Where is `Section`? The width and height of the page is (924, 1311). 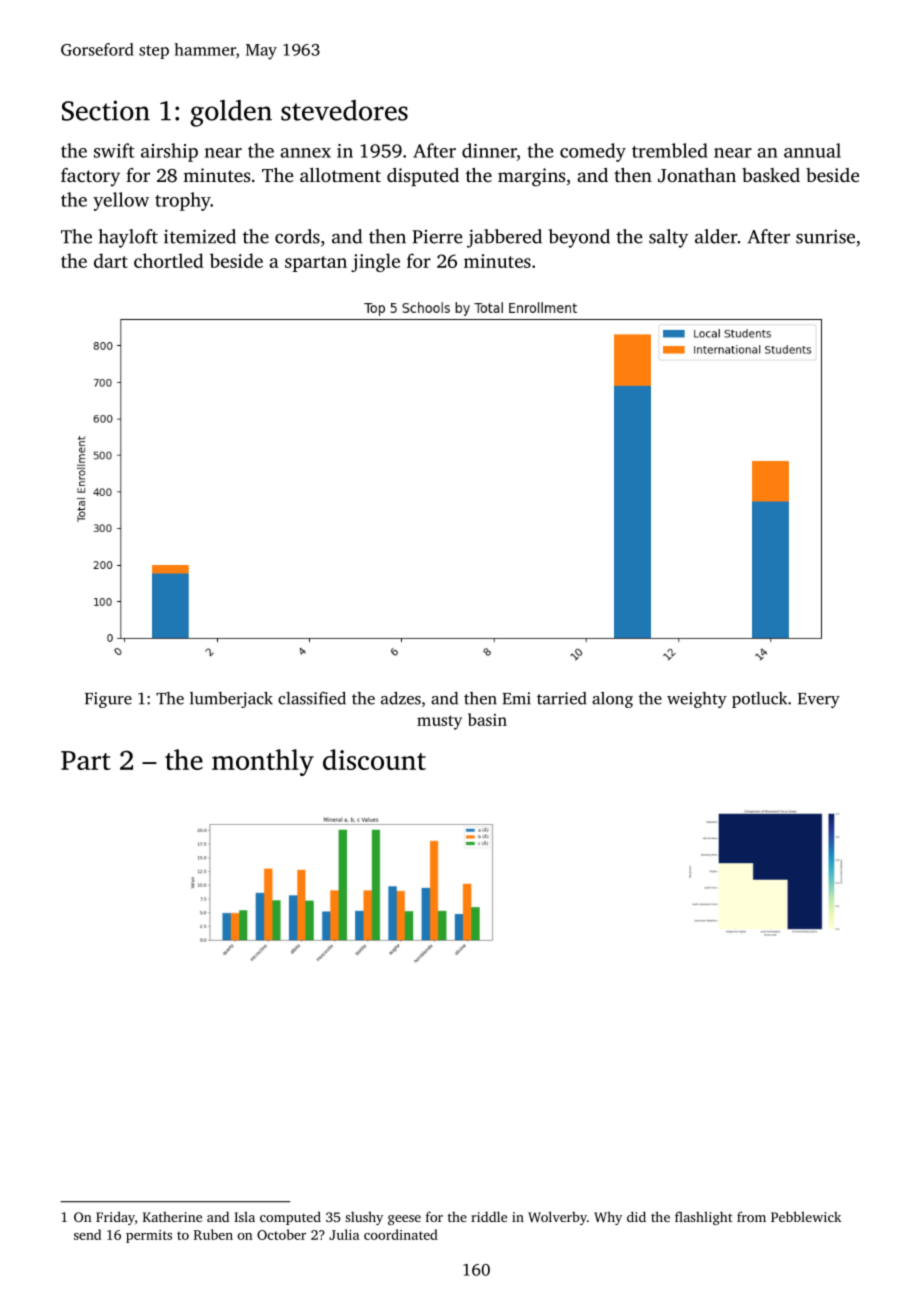 Section is located at coordinates (106, 110).
